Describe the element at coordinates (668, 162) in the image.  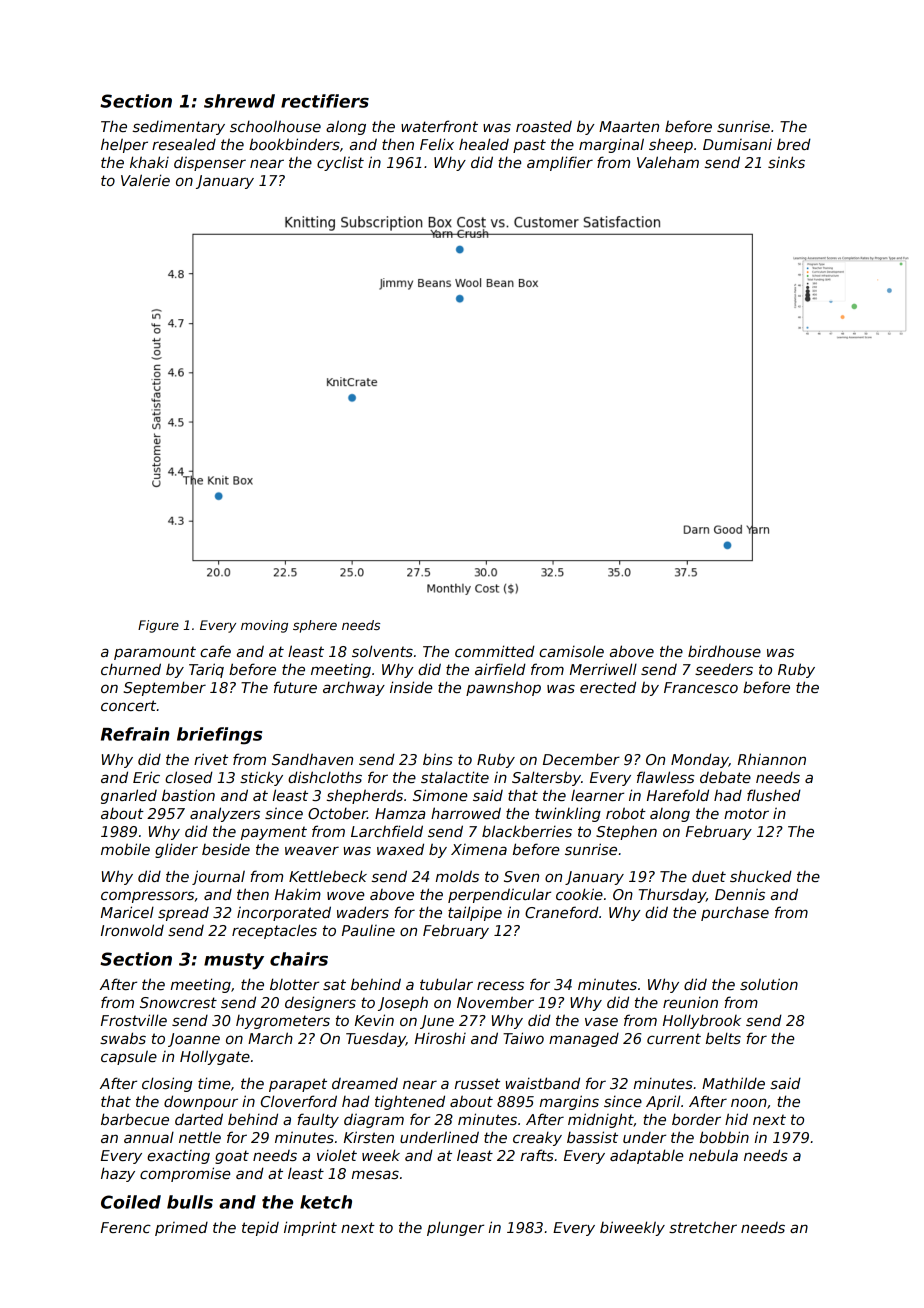
I see `Valeham` at that location.
